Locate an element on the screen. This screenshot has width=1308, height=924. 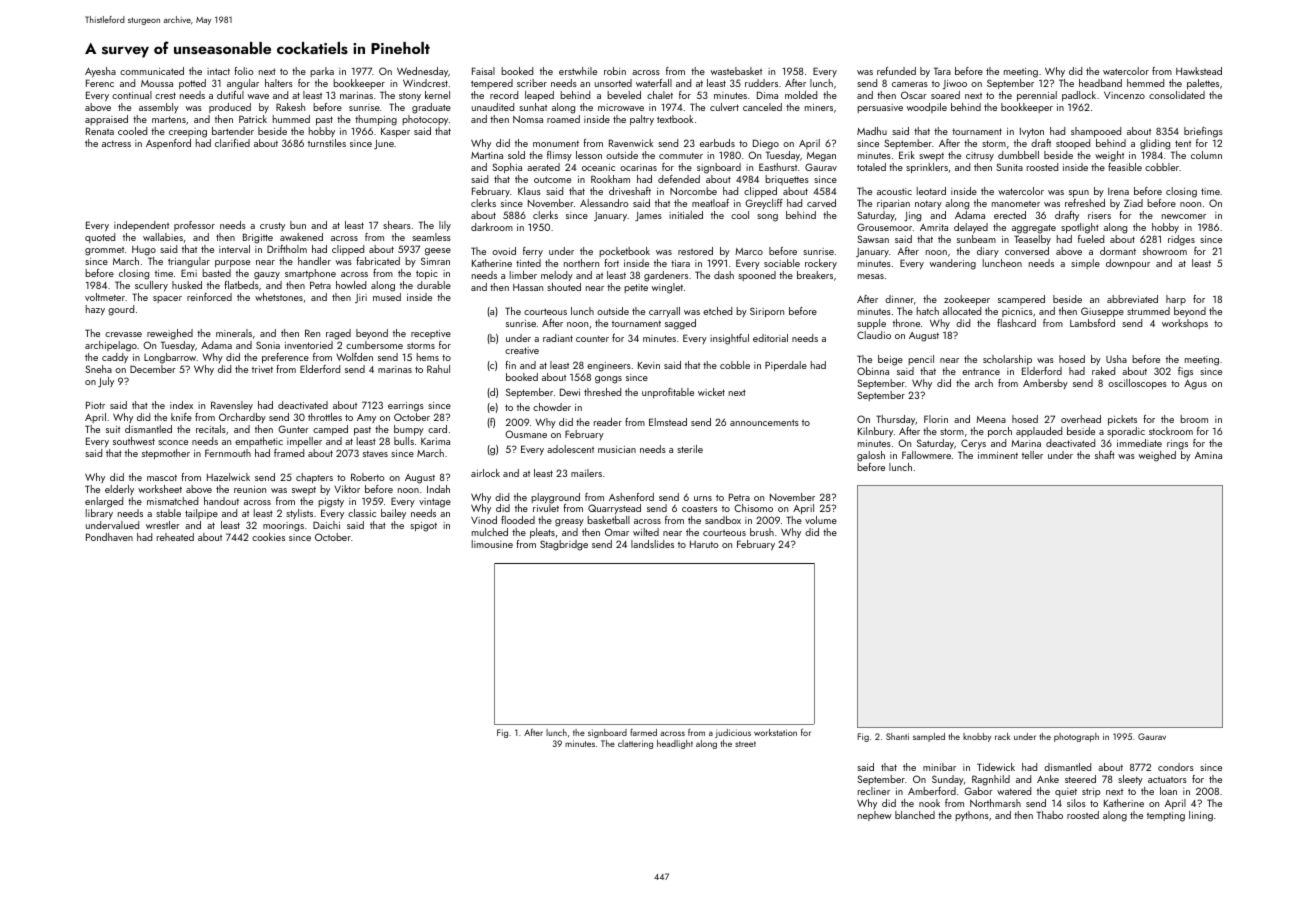
teller is located at coordinates (1032, 455).
